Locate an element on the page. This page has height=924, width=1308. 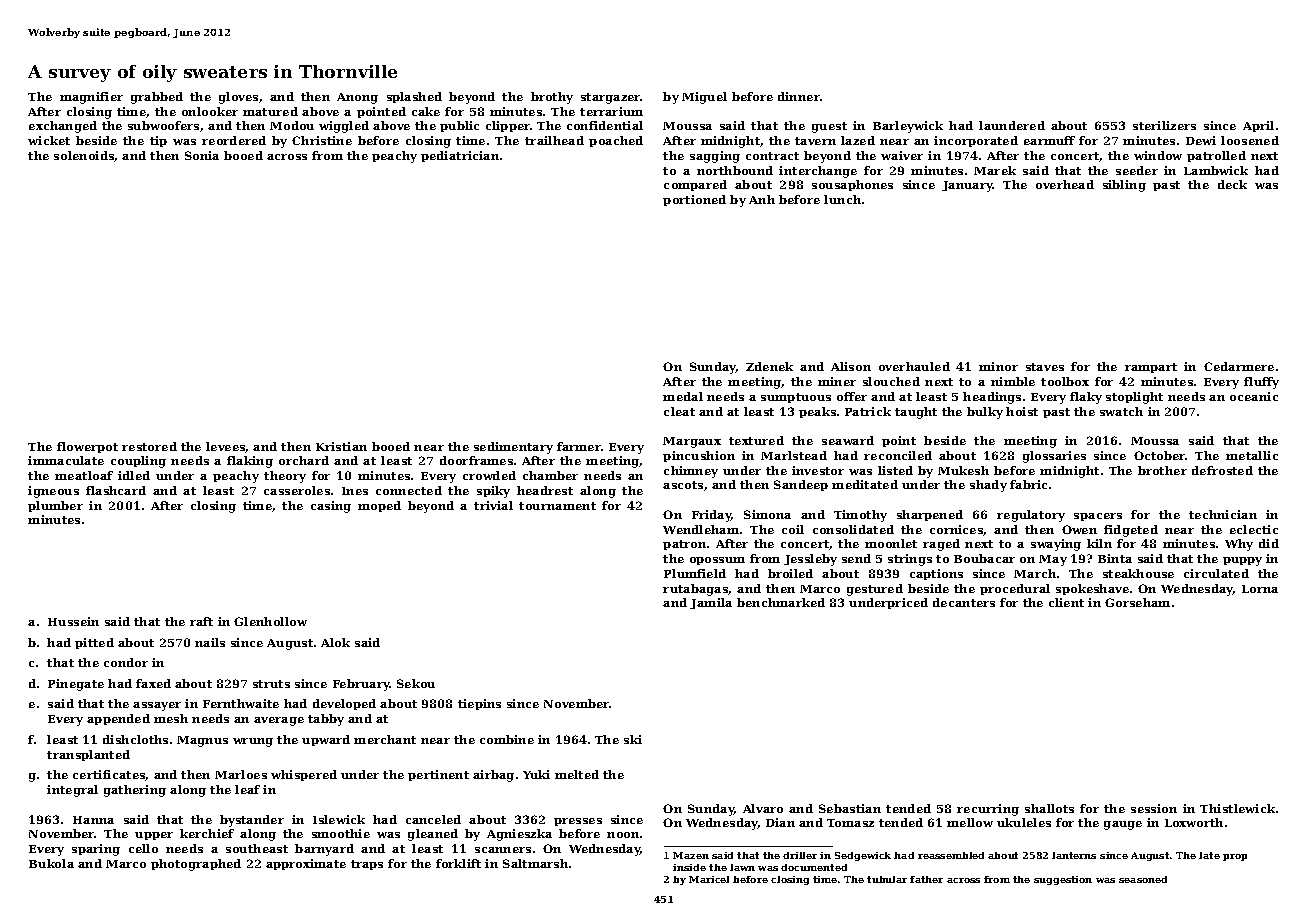
clipper is located at coordinates (508, 126).
